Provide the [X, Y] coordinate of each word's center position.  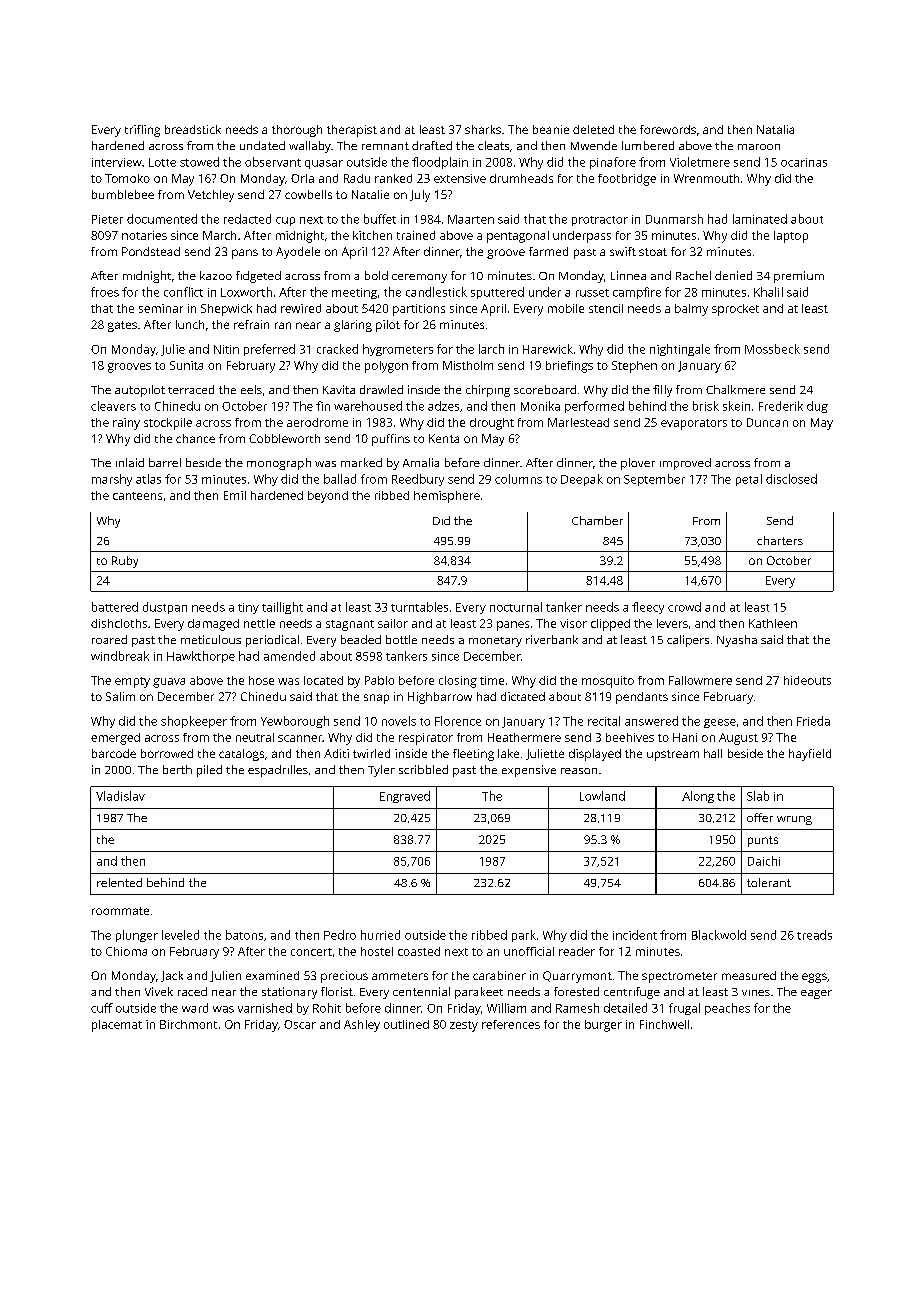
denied [733, 275]
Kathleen [773, 623]
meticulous [211, 639]
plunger [137, 936]
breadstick [193, 129]
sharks [483, 129]
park [524, 936]
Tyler [381, 771]
